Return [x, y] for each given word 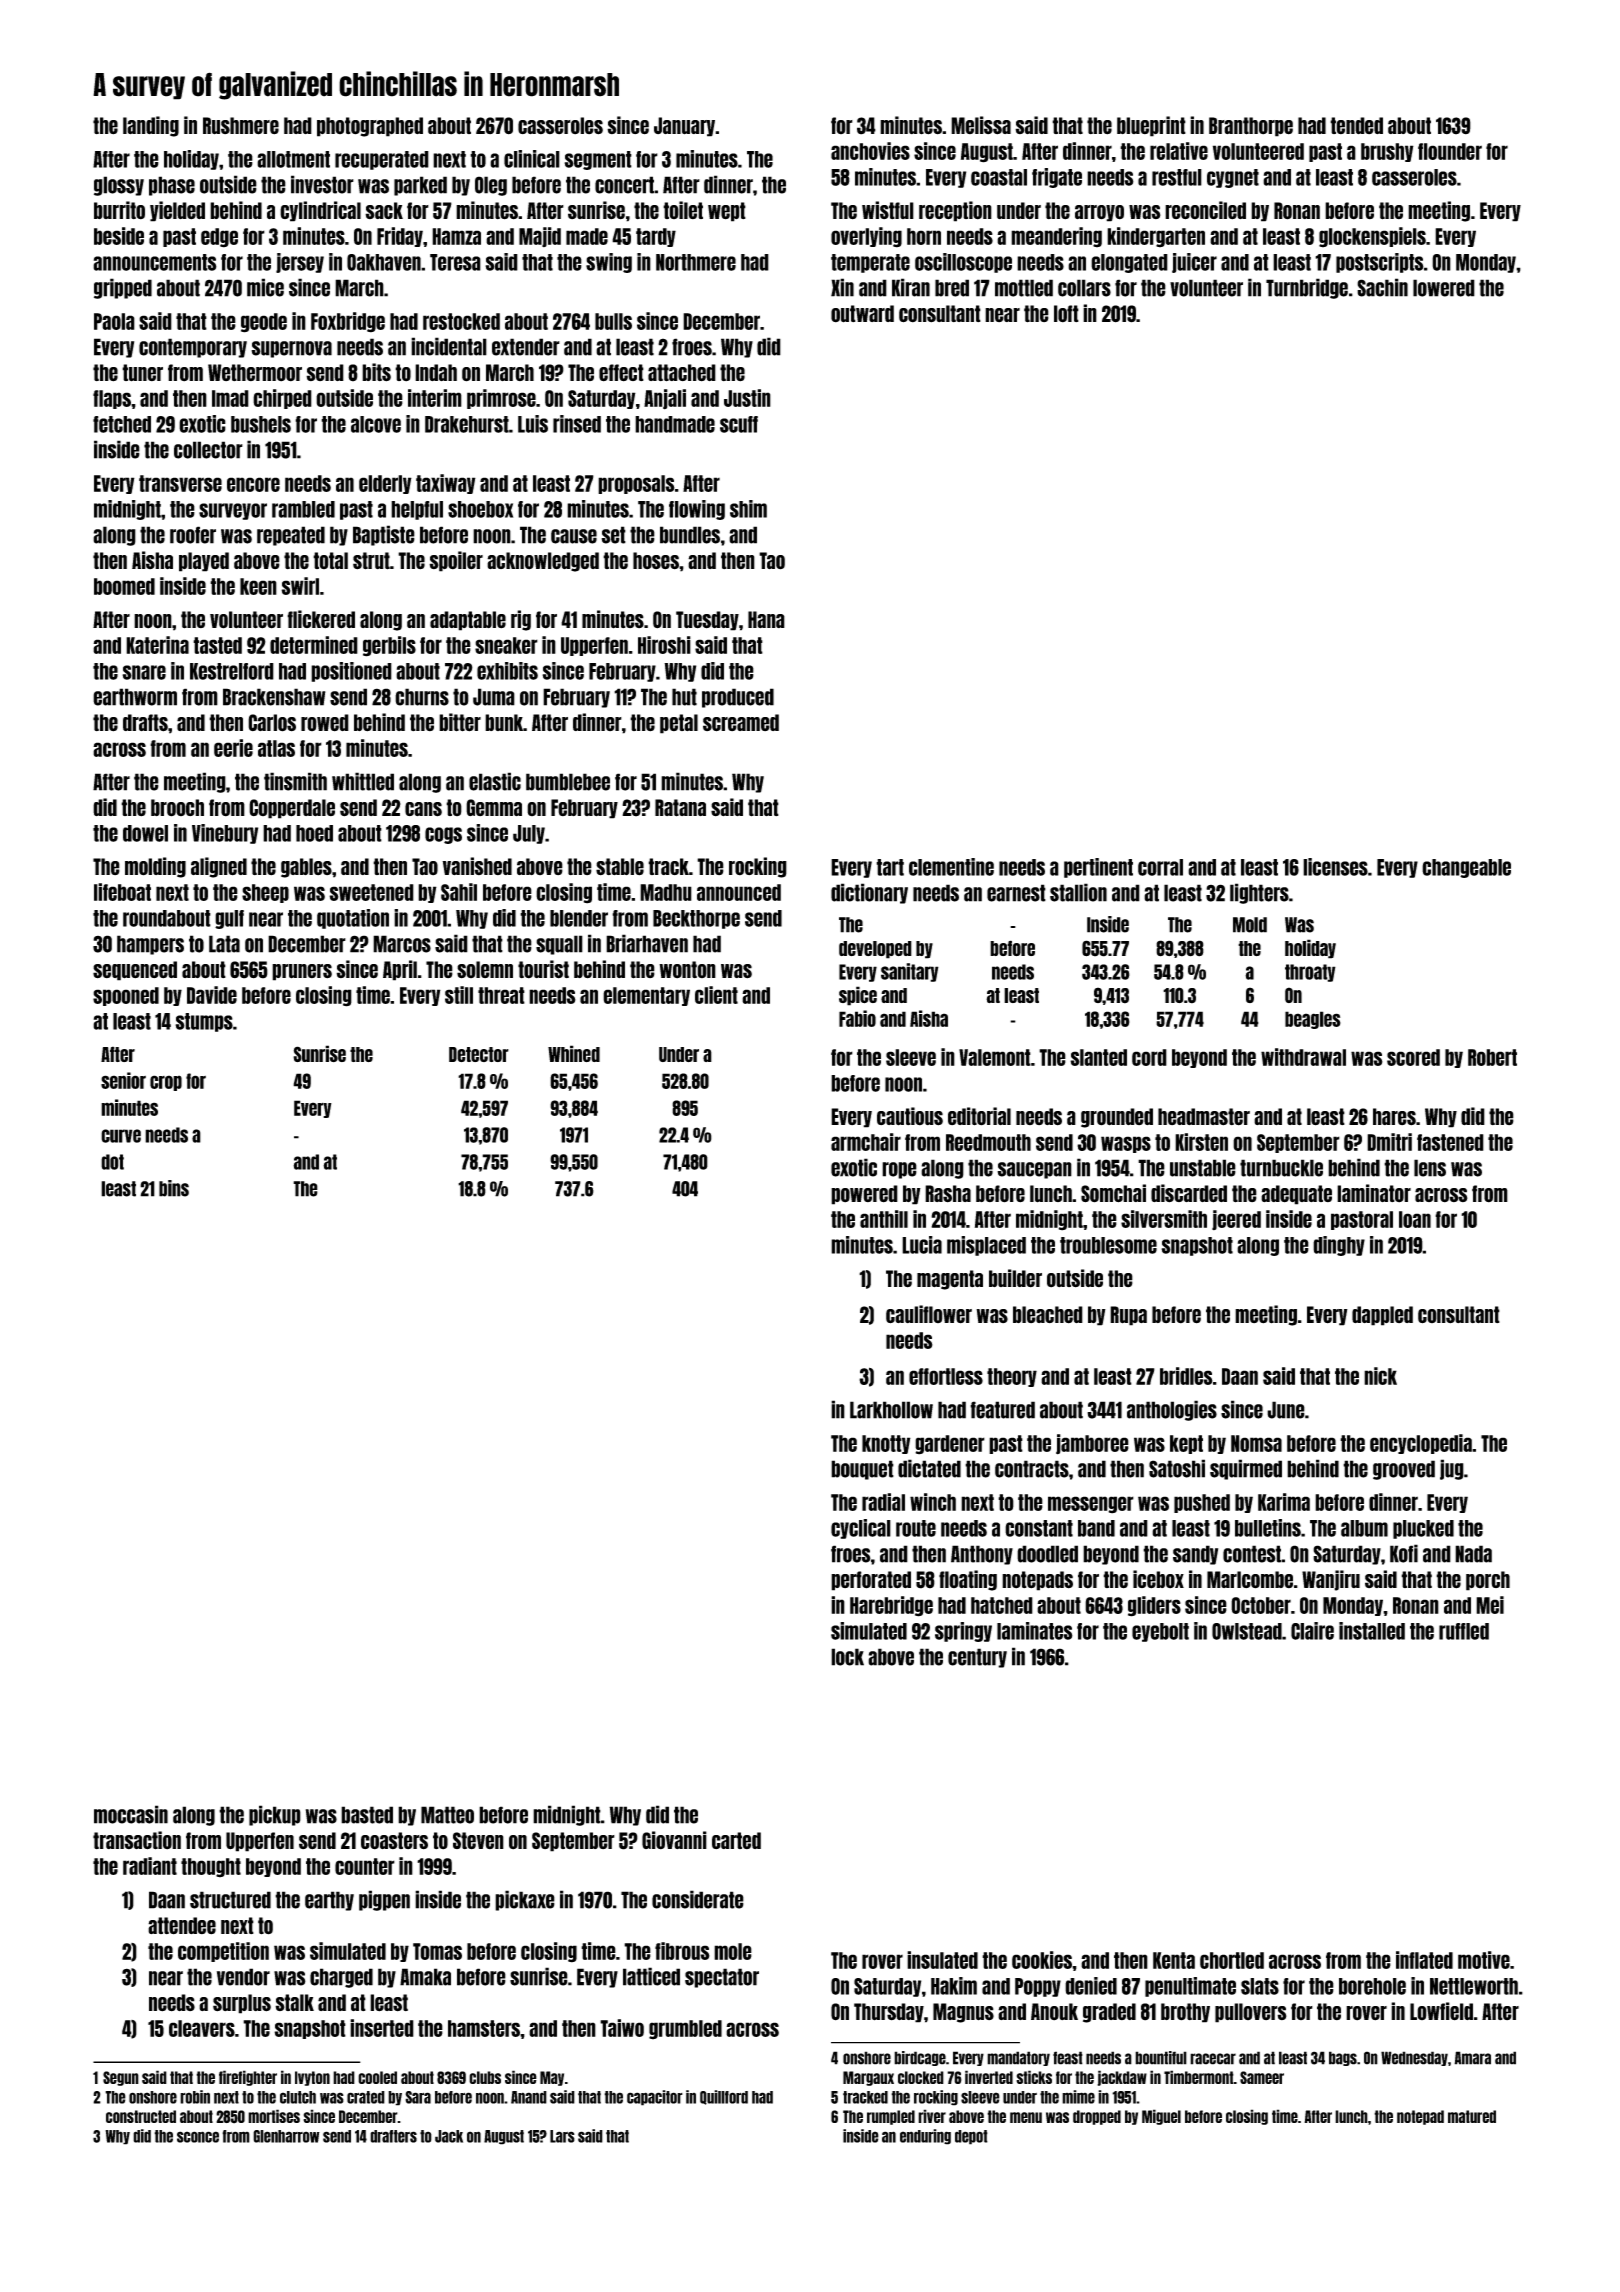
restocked [461, 321]
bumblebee [568, 782]
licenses [1335, 867]
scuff [739, 424]
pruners [302, 972]
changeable [1466, 868]
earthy [329, 1901]
